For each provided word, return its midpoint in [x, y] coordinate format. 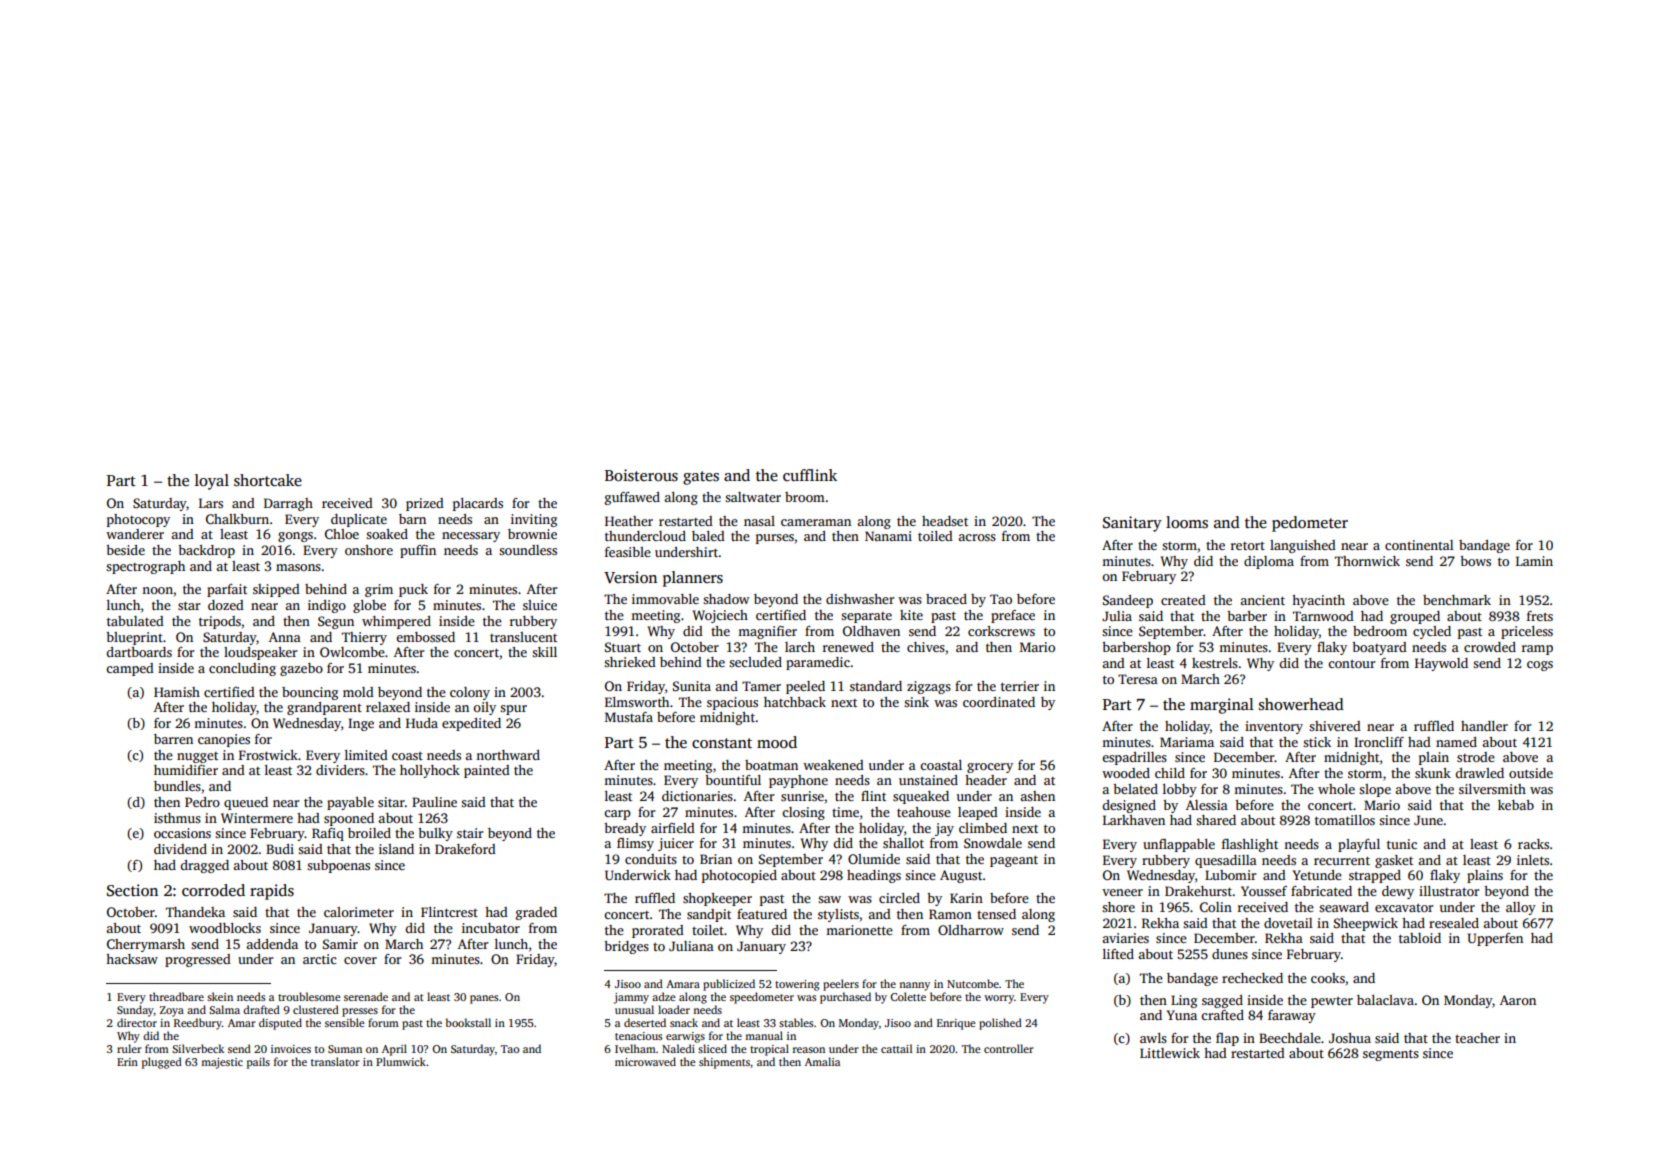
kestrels [1215, 663]
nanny [914, 986]
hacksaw [132, 959]
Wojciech [720, 616]
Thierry [364, 638]
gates [701, 478]
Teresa [1138, 679]
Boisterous [641, 475]
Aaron [1518, 1000]
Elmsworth [637, 702]
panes [484, 999]
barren [173, 739]
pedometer [1310, 524]
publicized [729, 985]
